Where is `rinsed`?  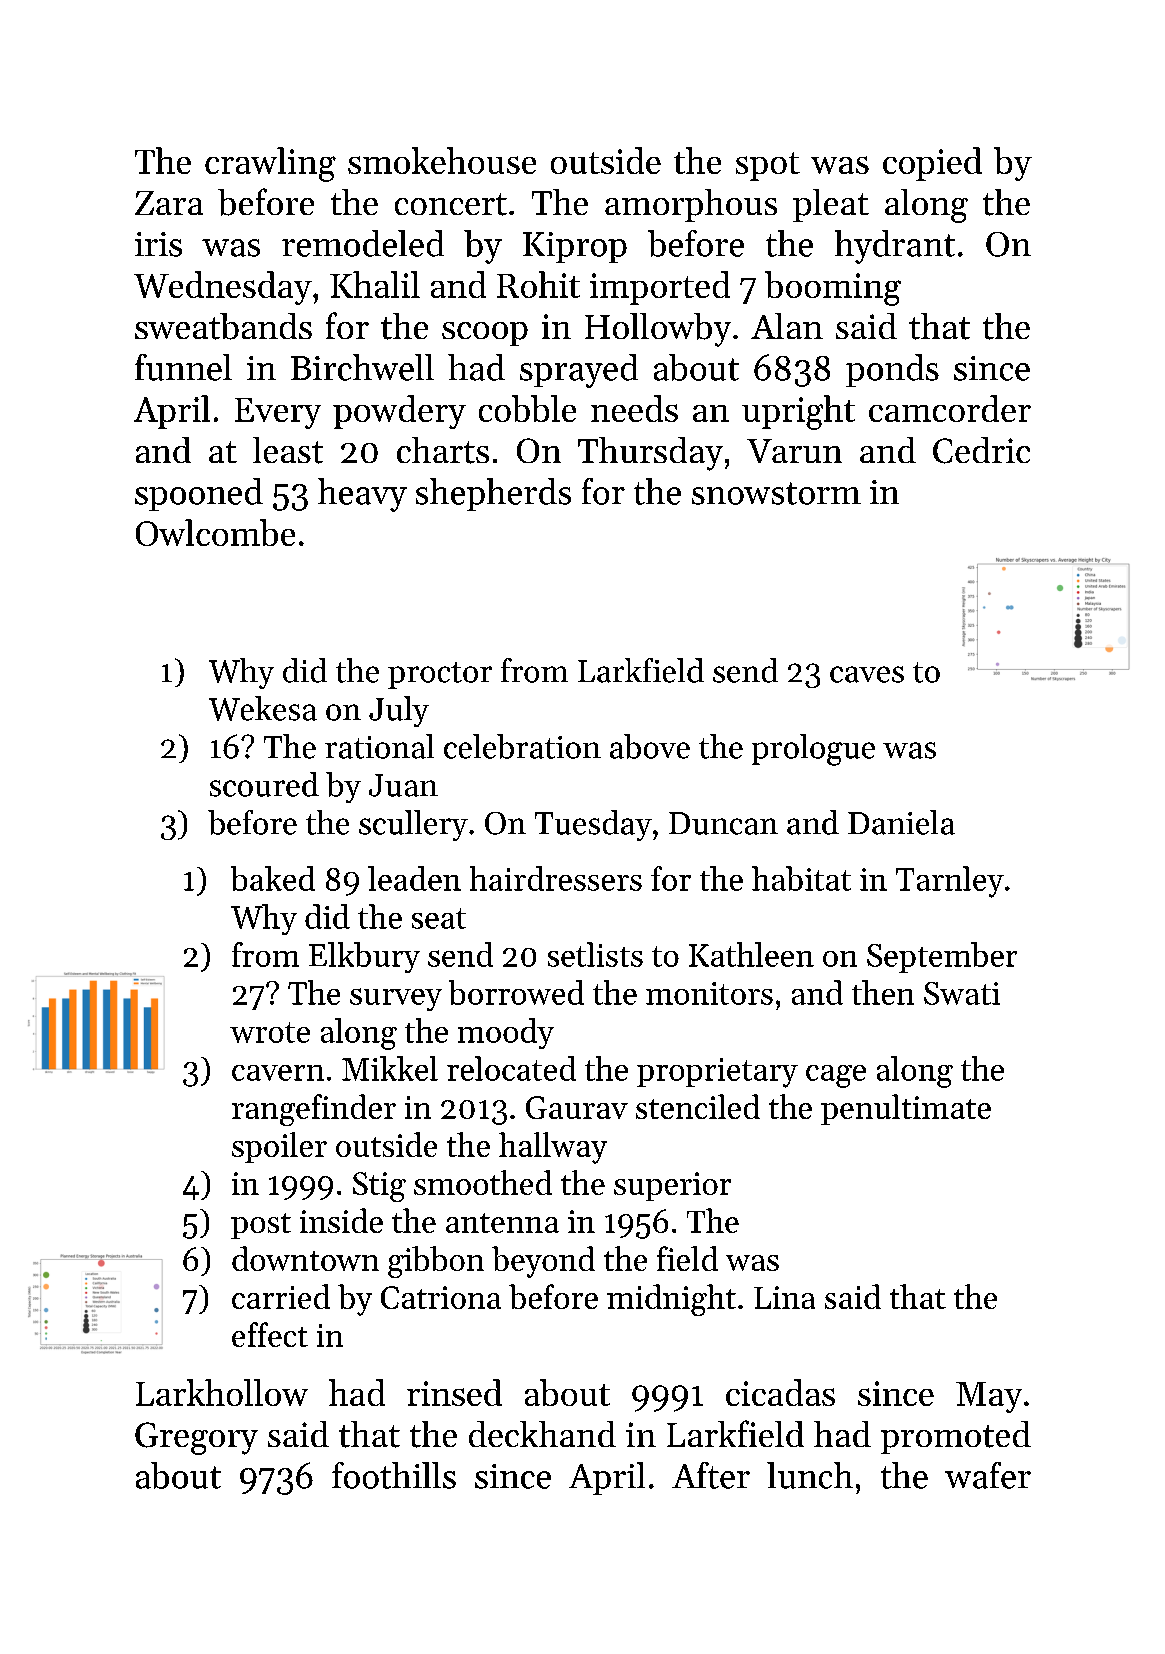
rinsed is located at coordinates (454, 1392).
